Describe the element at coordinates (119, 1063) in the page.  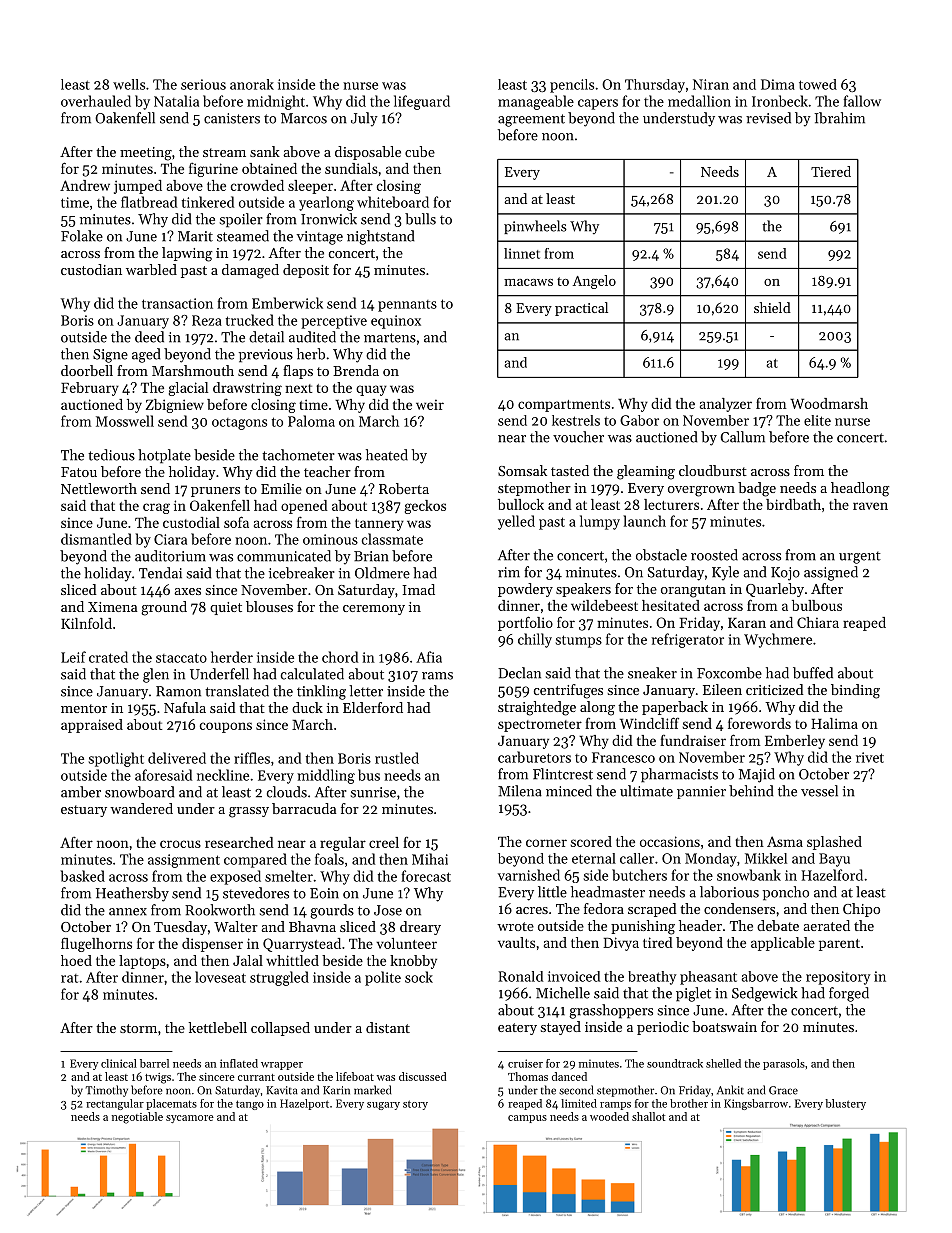
I see `clinical` at that location.
